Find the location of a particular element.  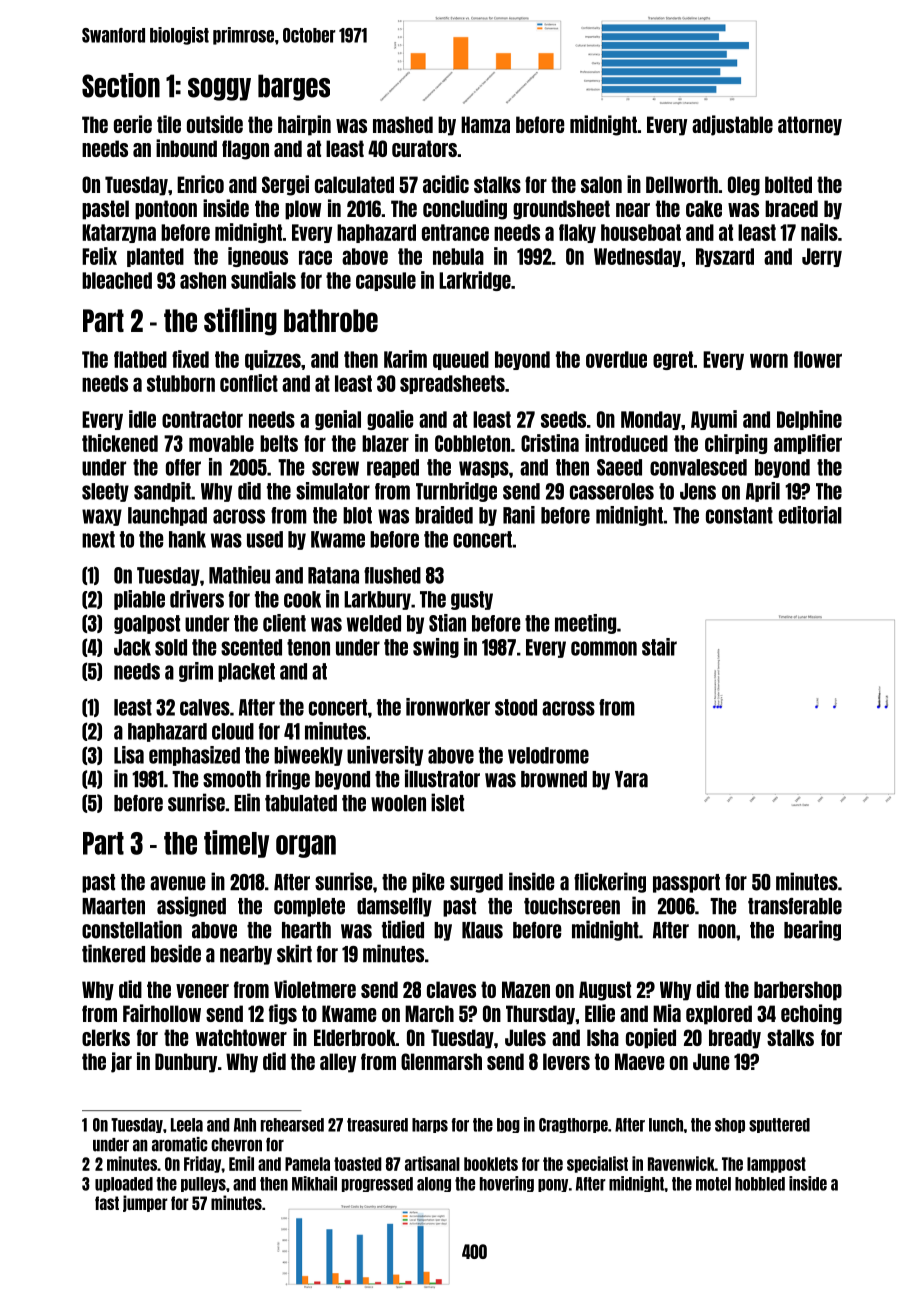

barges is located at coordinates (294, 87).
